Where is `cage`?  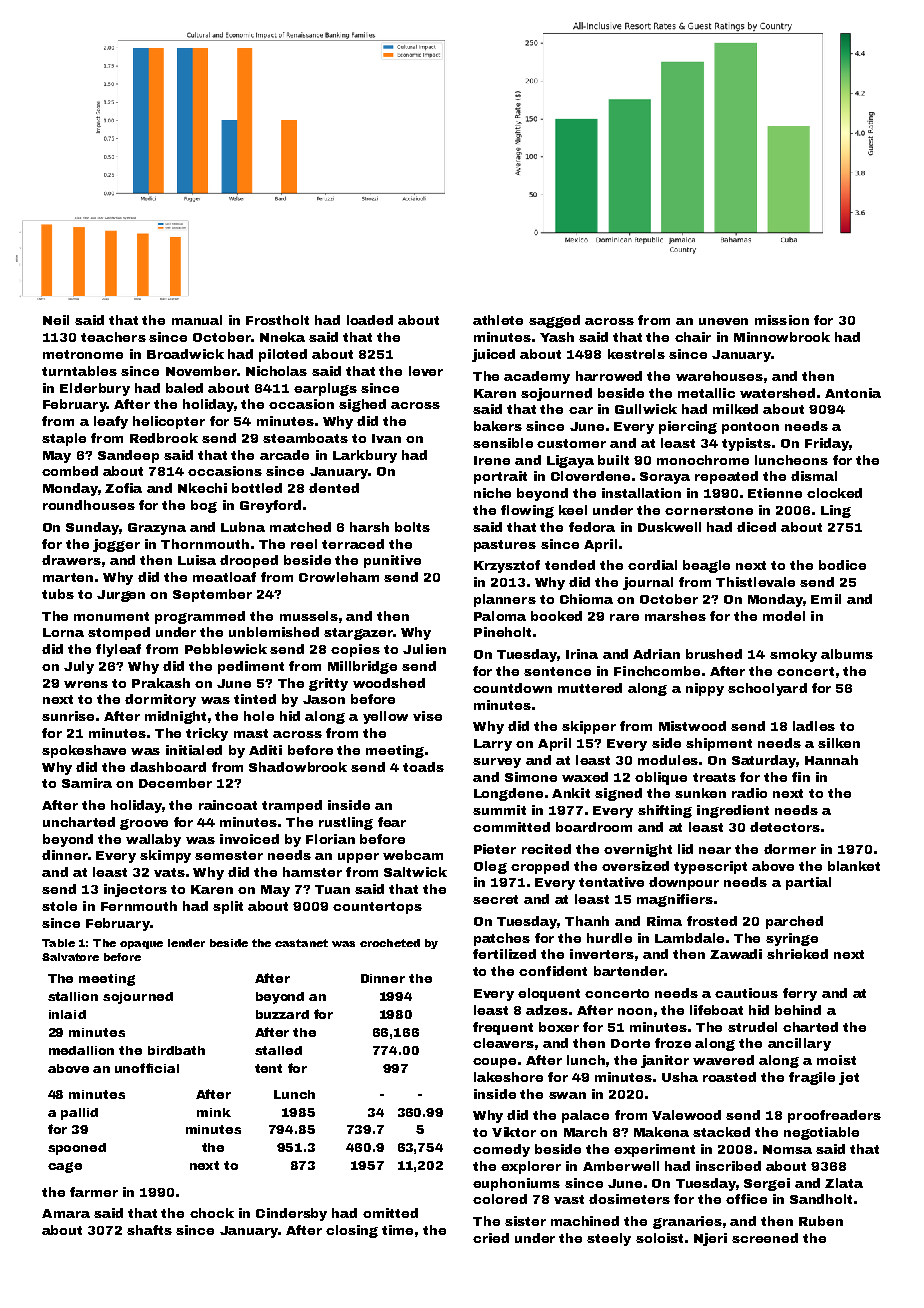 cage is located at coordinates (65, 1167).
